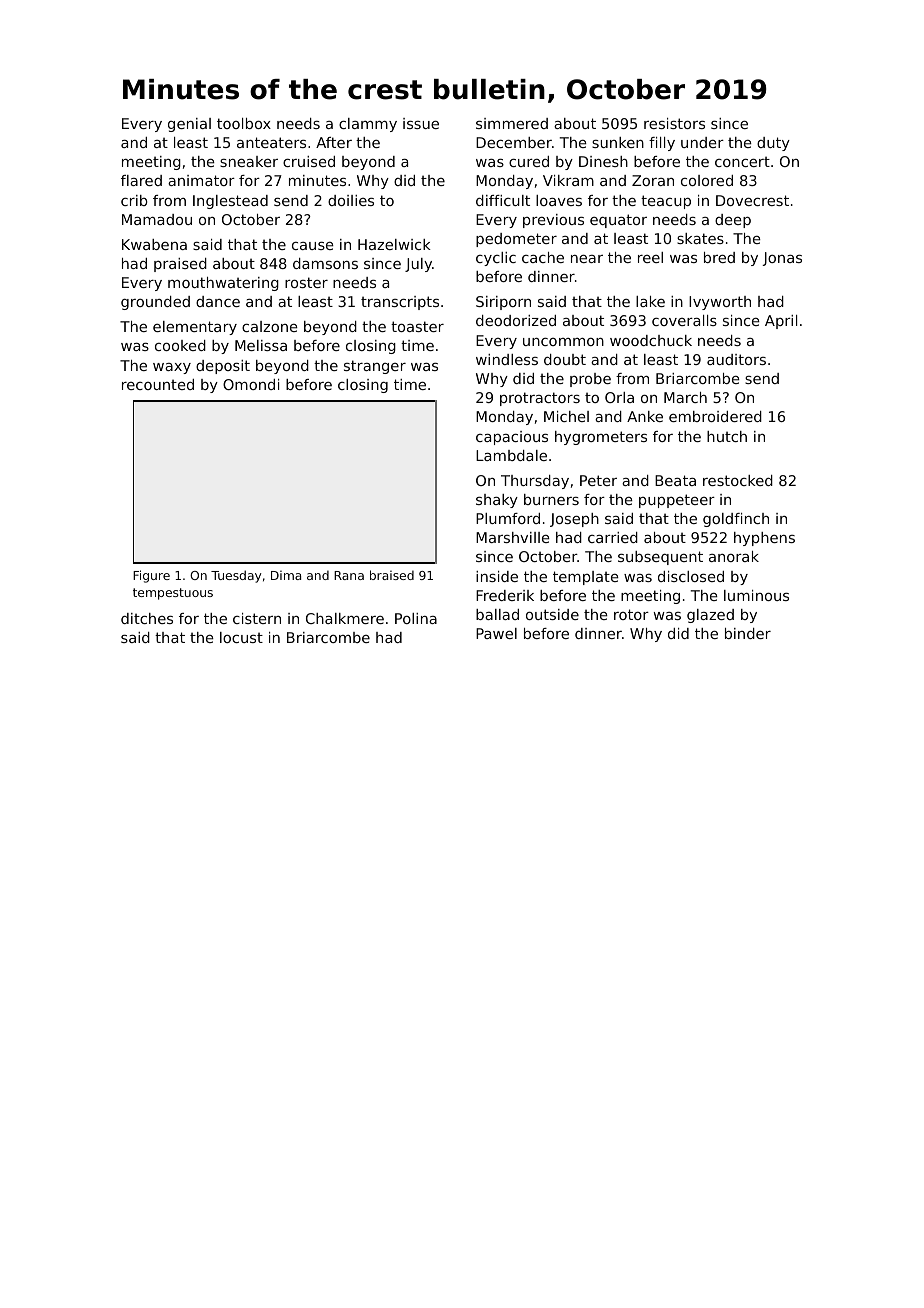 Image resolution: width=924 pixels, height=1308 pixels. What do you see at coordinates (590, 380) in the screenshot?
I see `probe` at bounding box center [590, 380].
